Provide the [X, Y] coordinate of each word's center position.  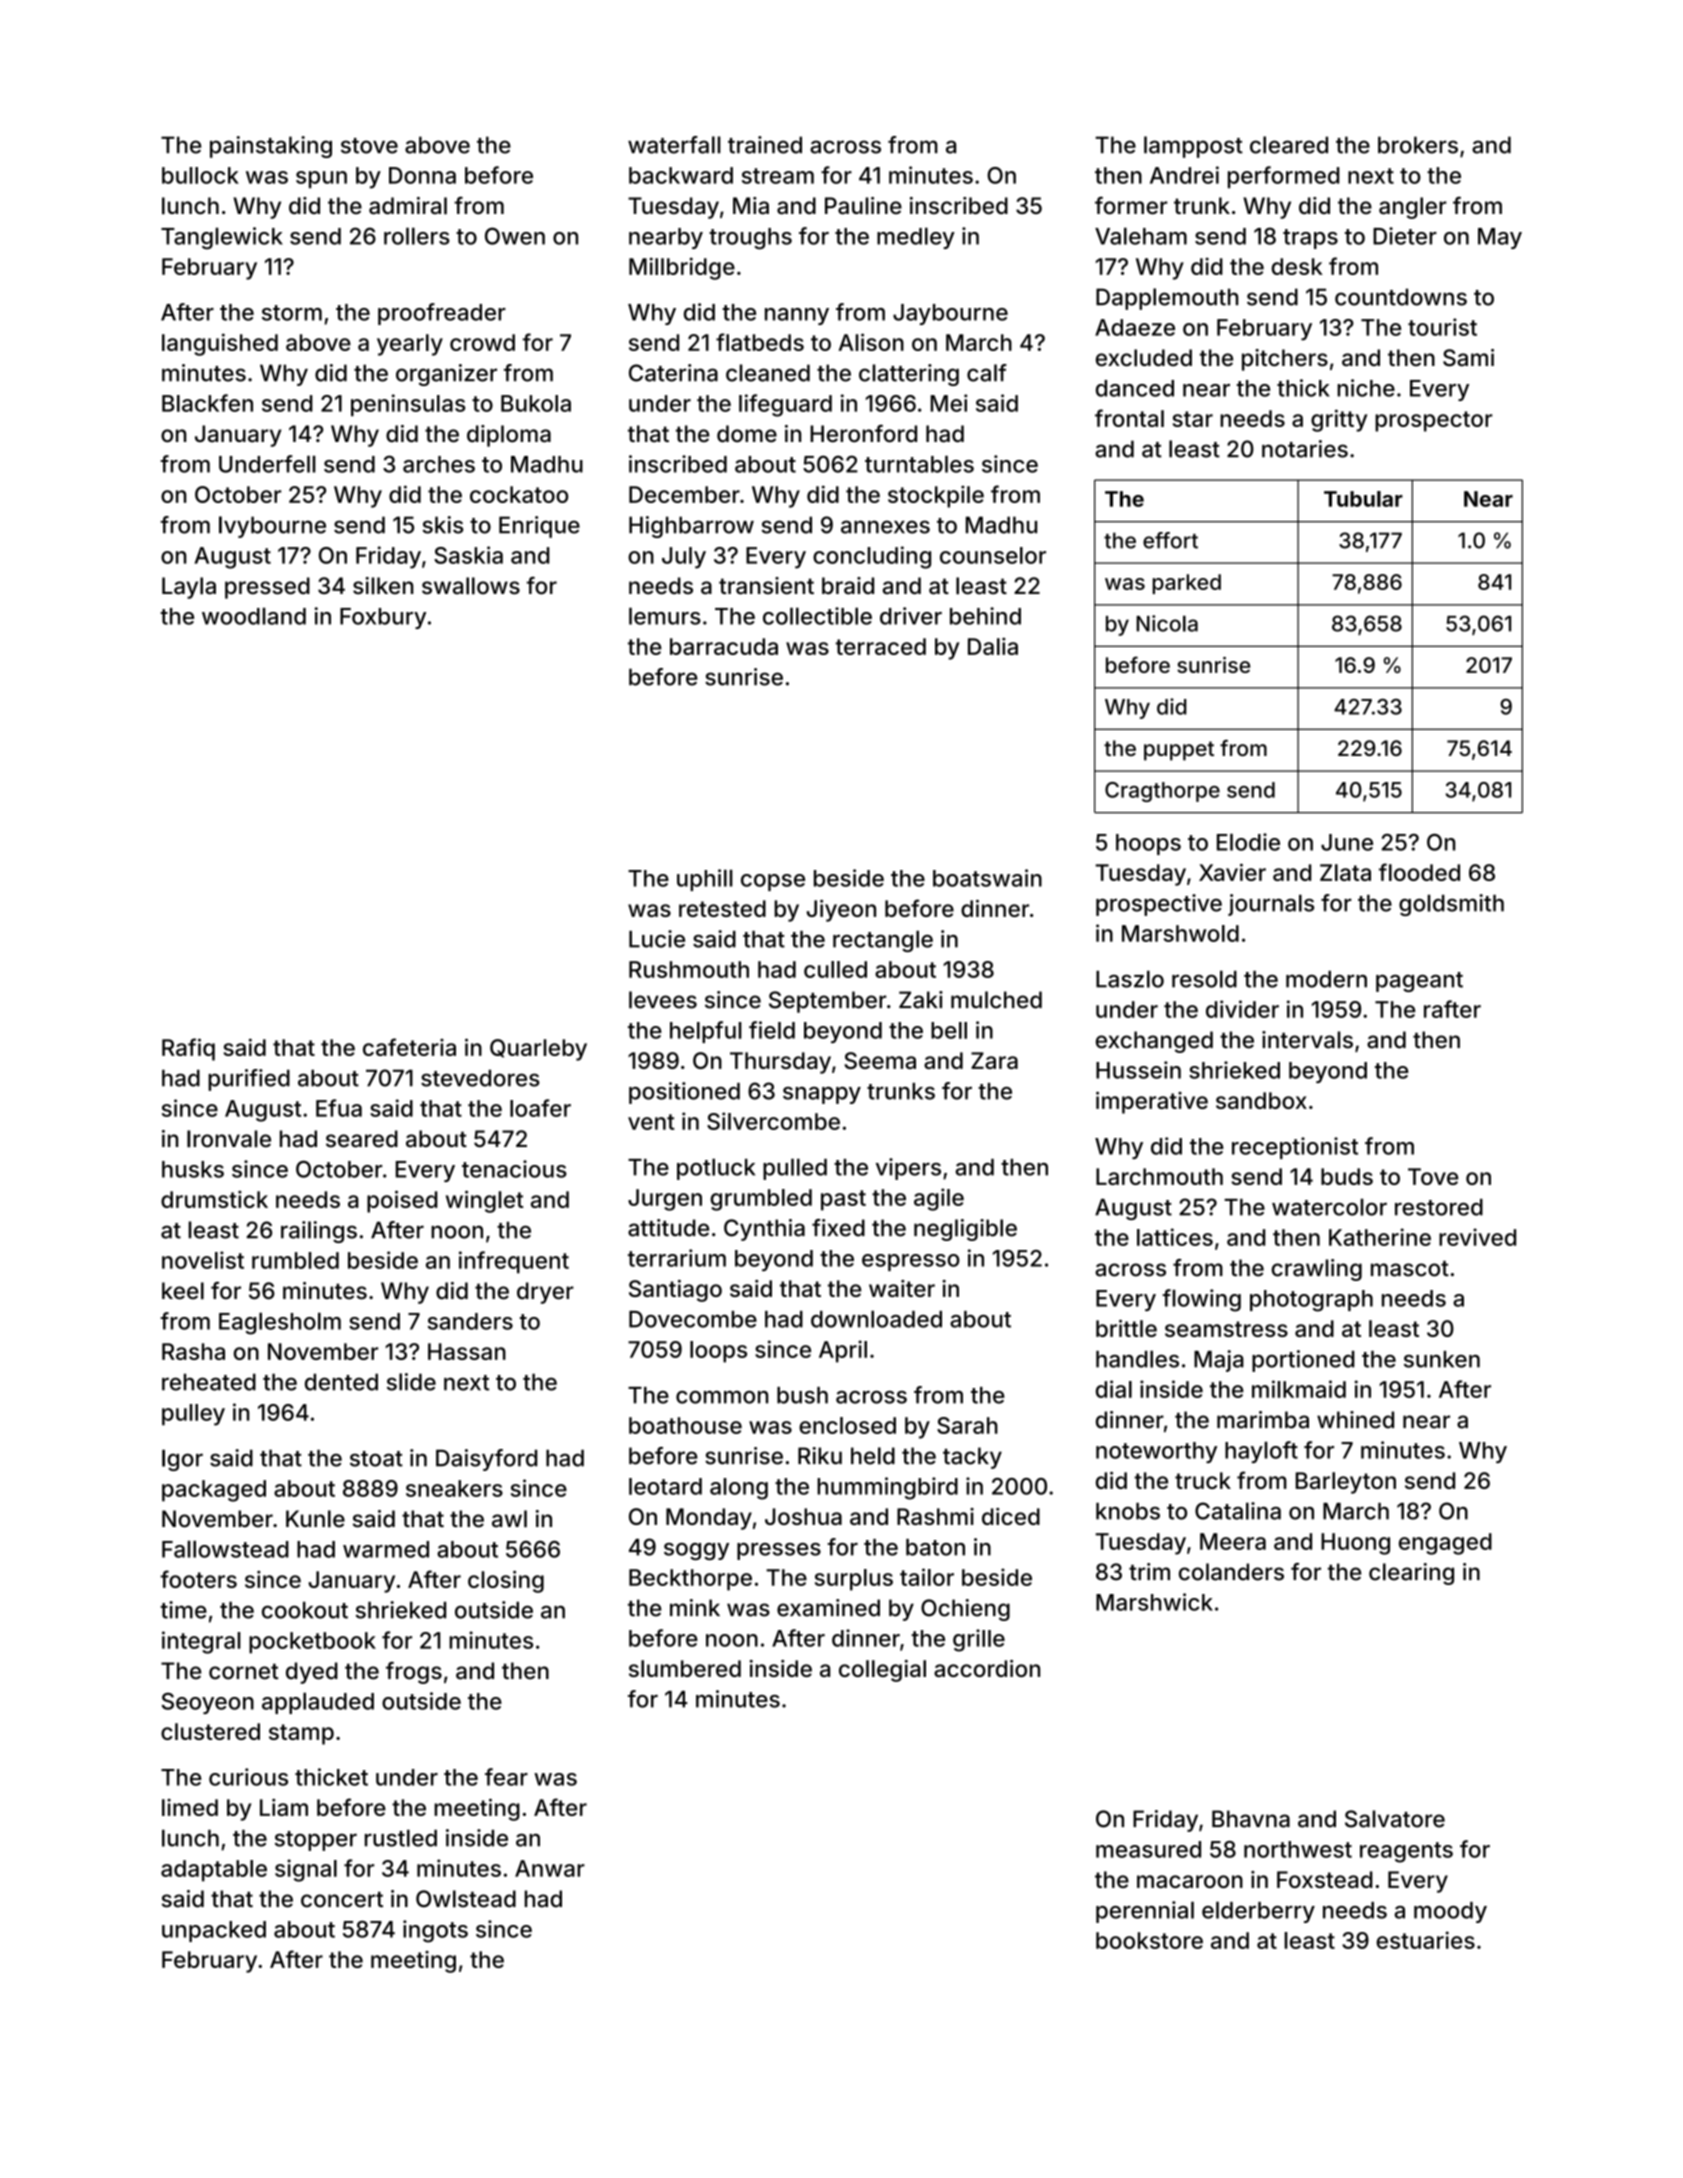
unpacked [214, 1931]
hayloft [1261, 1452]
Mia [751, 206]
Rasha [193, 1351]
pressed [267, 588]
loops [718, 1352]
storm [292, 313]
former [1131, 205]
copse [773, 882]
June [1347, 842]
